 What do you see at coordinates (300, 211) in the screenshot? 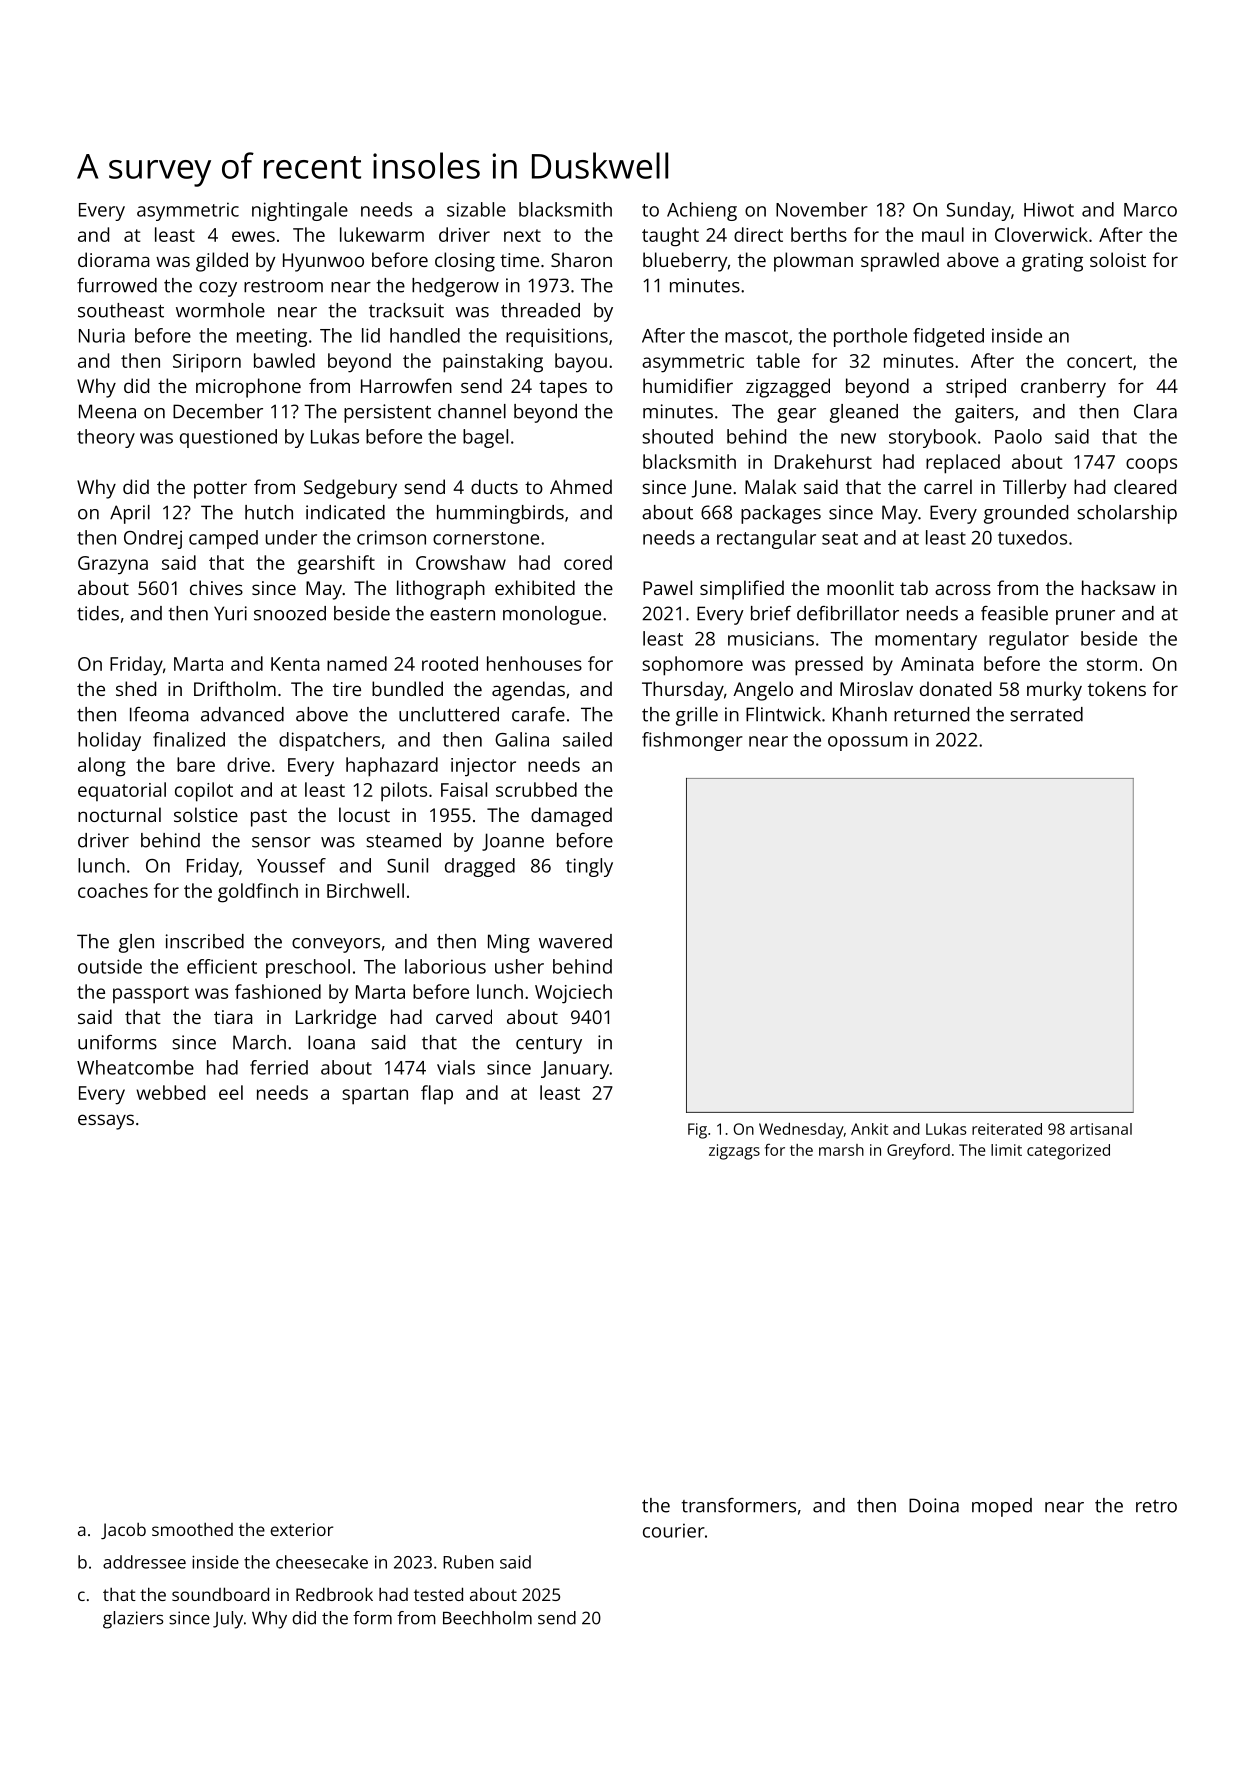
I see `nightingale` at bounding box center [300, 211].
